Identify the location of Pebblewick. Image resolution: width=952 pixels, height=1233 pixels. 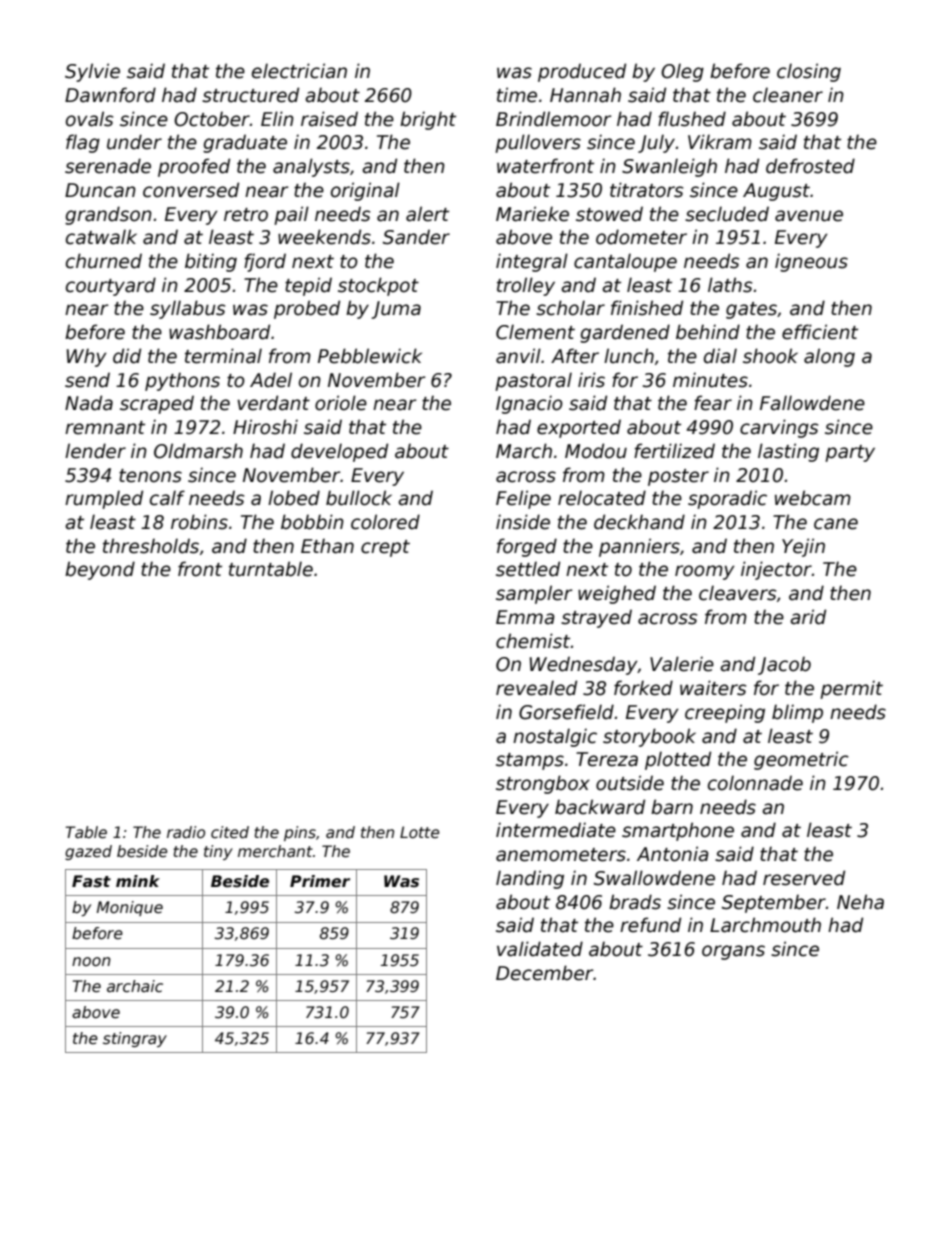
(370, 356).
